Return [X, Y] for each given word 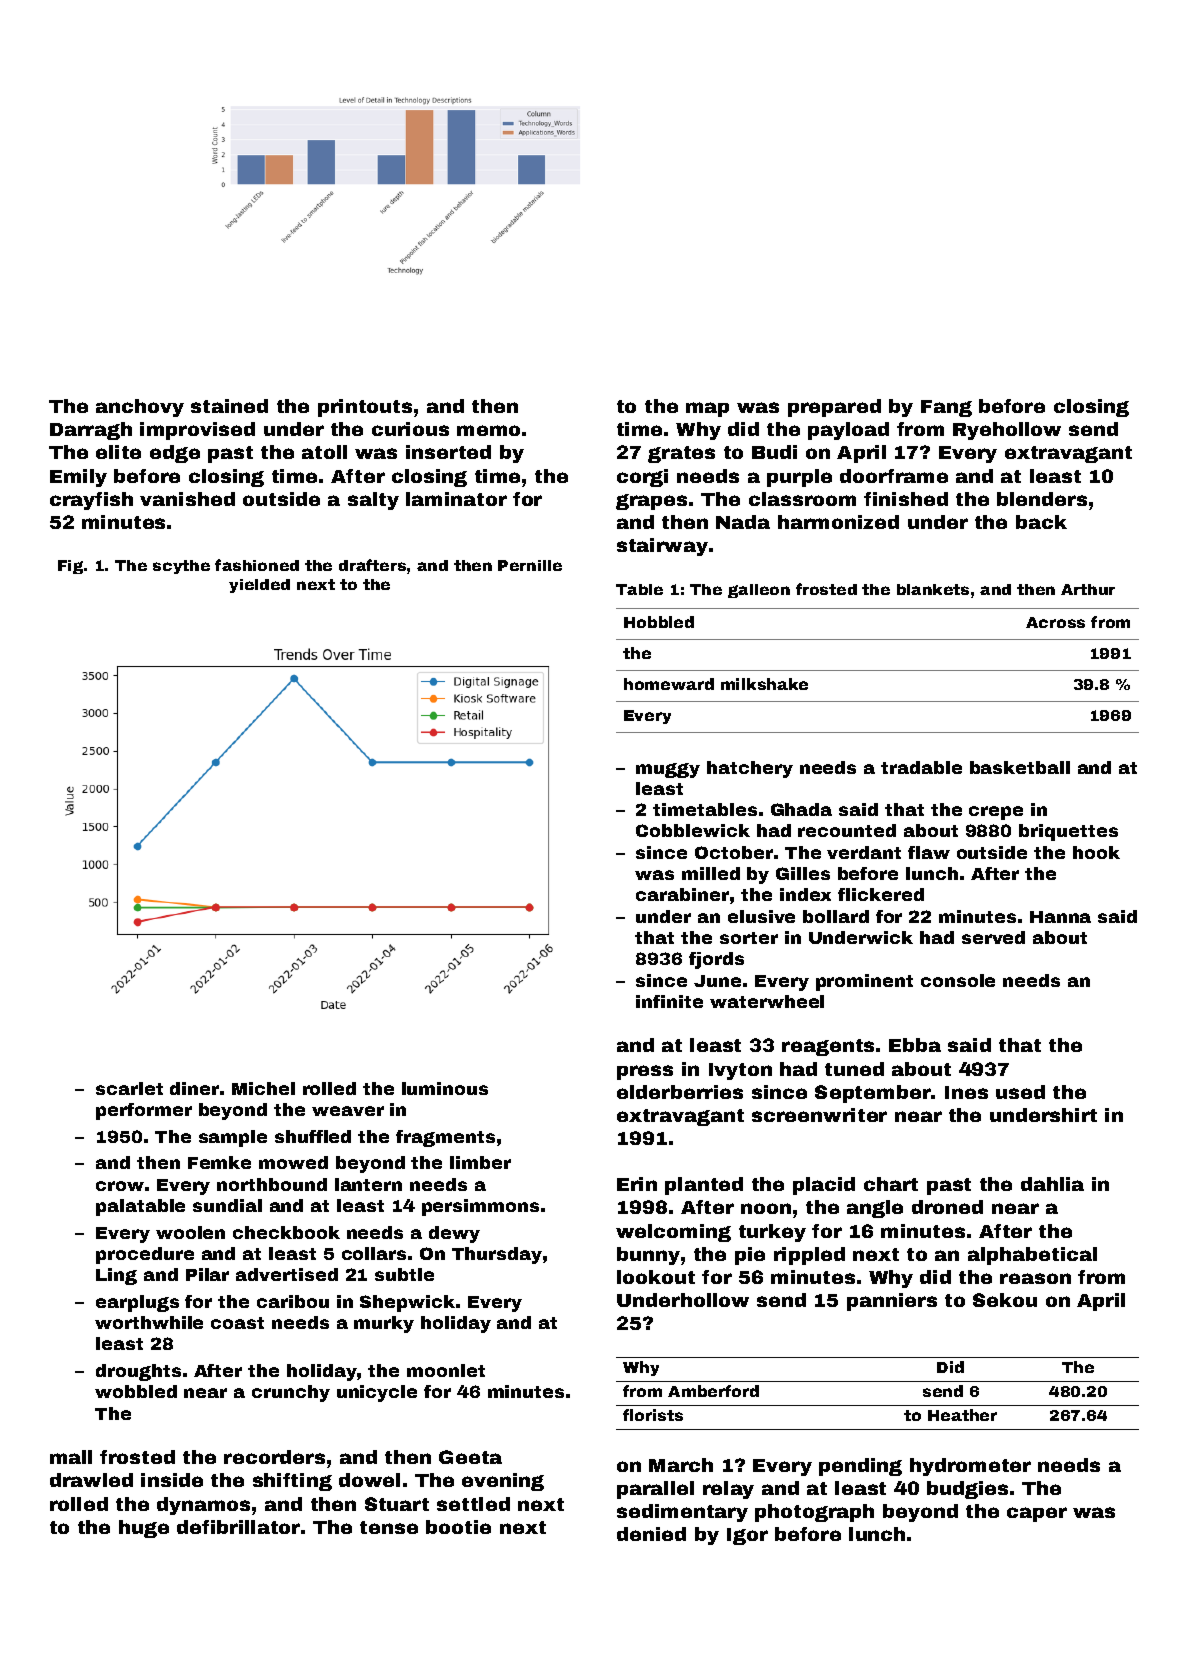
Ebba [915, 1045]
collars [374, 1253]
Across [1055, 622]
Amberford [713, 1391]
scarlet [129, 1088]
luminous [445, 1088]
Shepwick [407, 1303]
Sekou [1005, 1300]
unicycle [377, 1393]
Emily [78, 478]
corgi [642, 478]
